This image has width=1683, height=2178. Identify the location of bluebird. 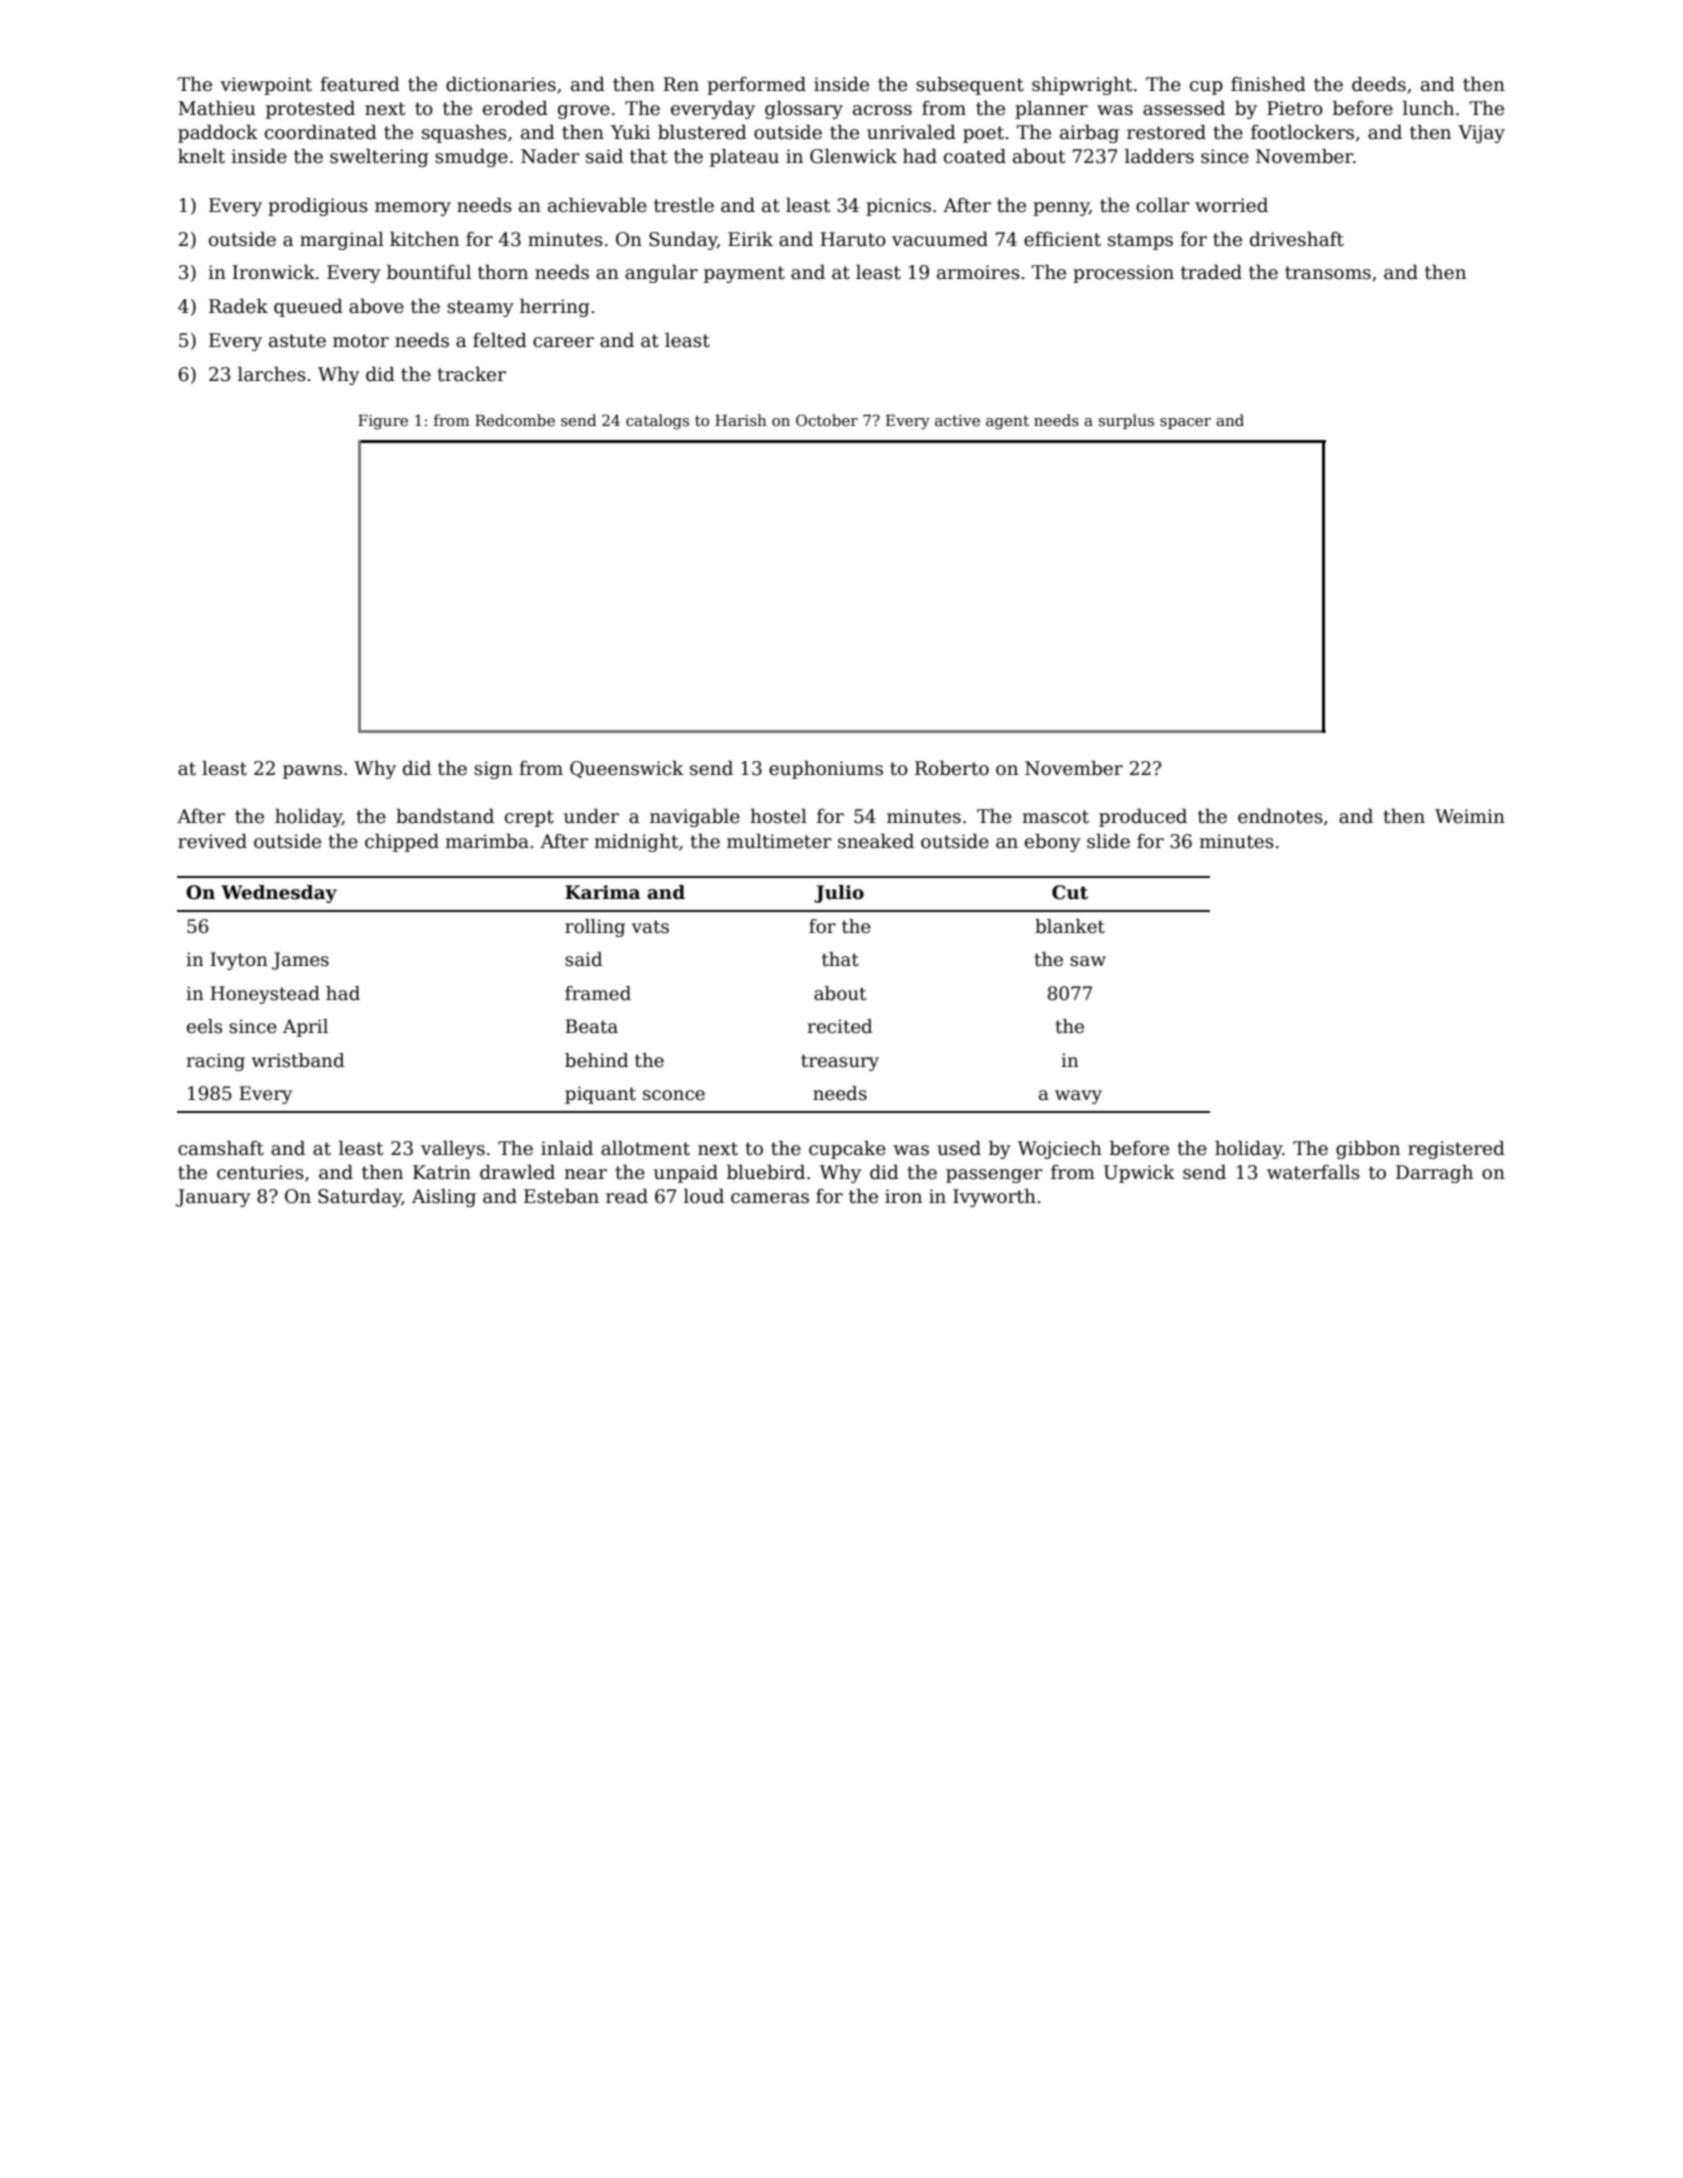
(766, 1172).
